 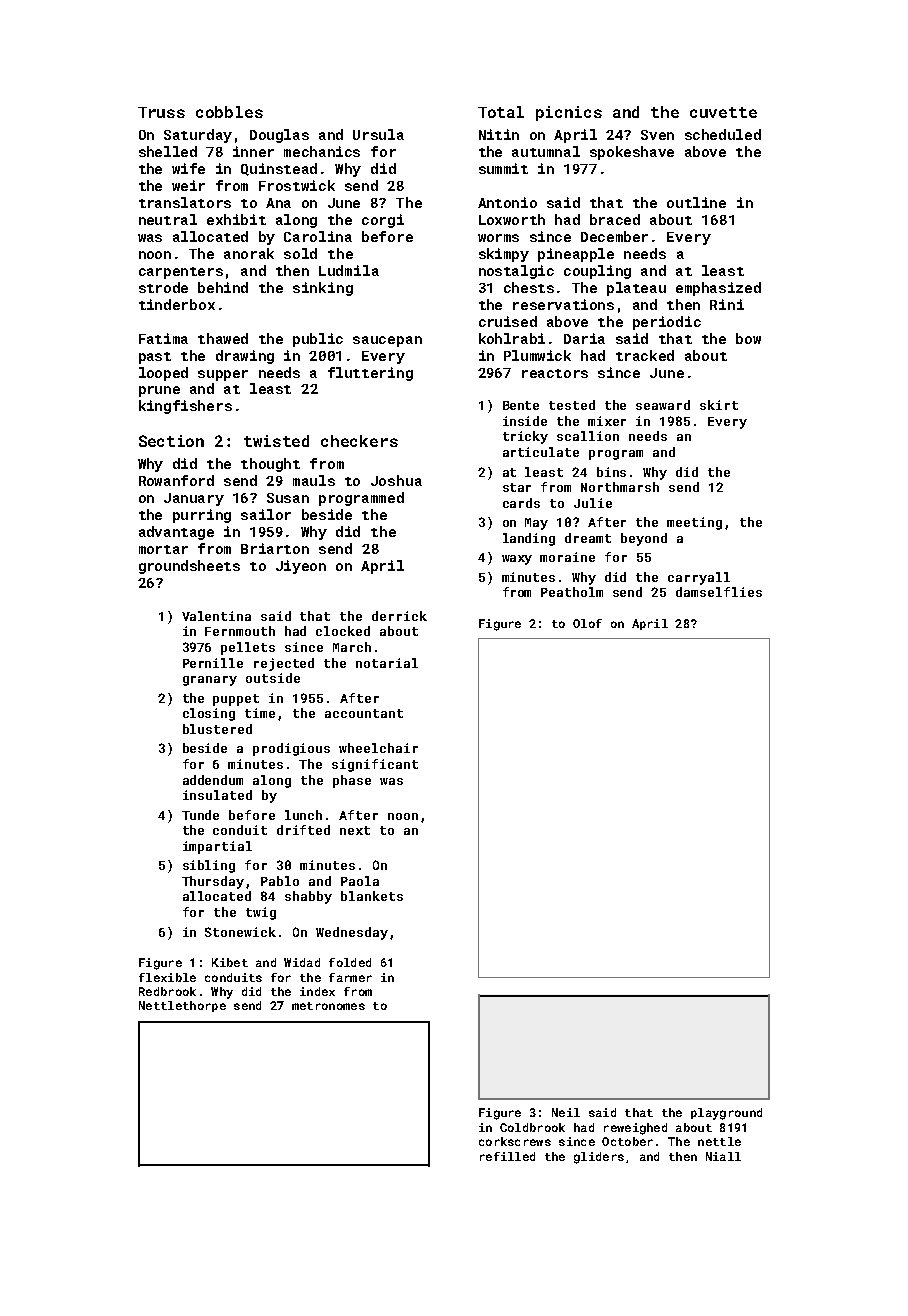 What do you see at coordinates (155, 358) in the screenshot?
I see `past` at bounding box center [155, 358].
